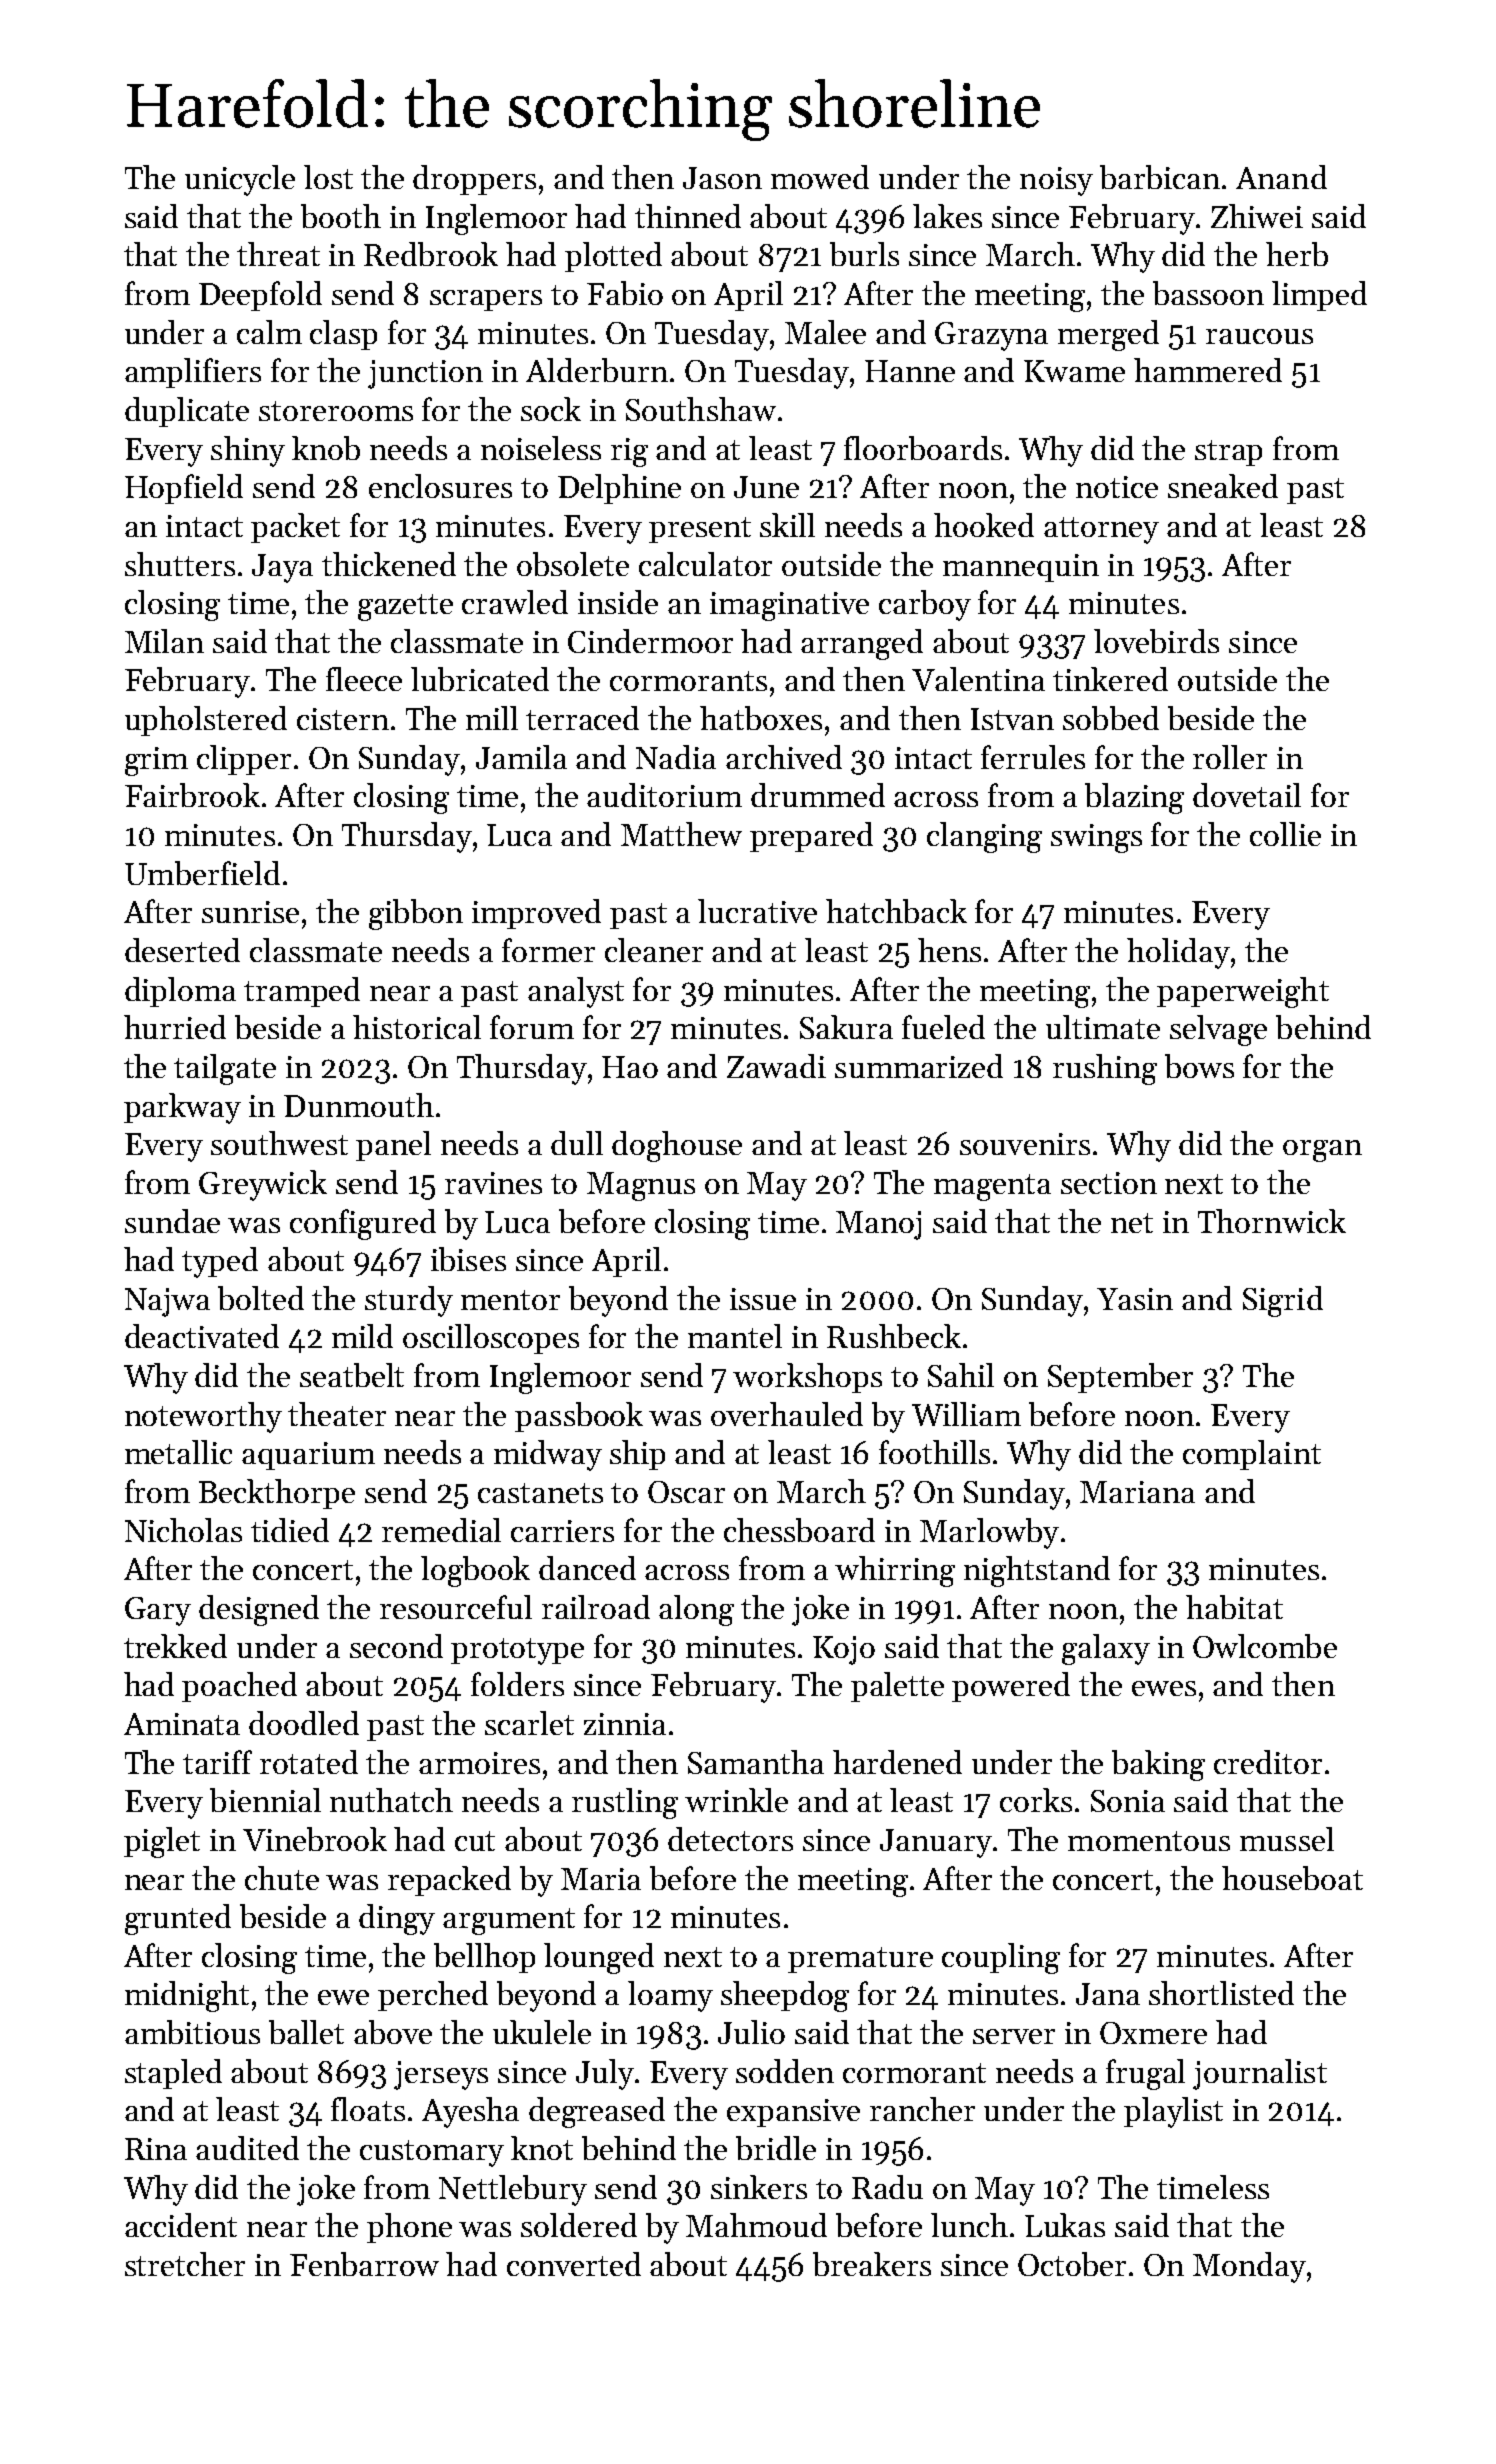 Image resolution: width=1496 pixels, height=2464 pixels. What do you see at coordinates (1156, 641) in the screenshot?
I see `lovebirds` at bounding box center [1156, 641].
